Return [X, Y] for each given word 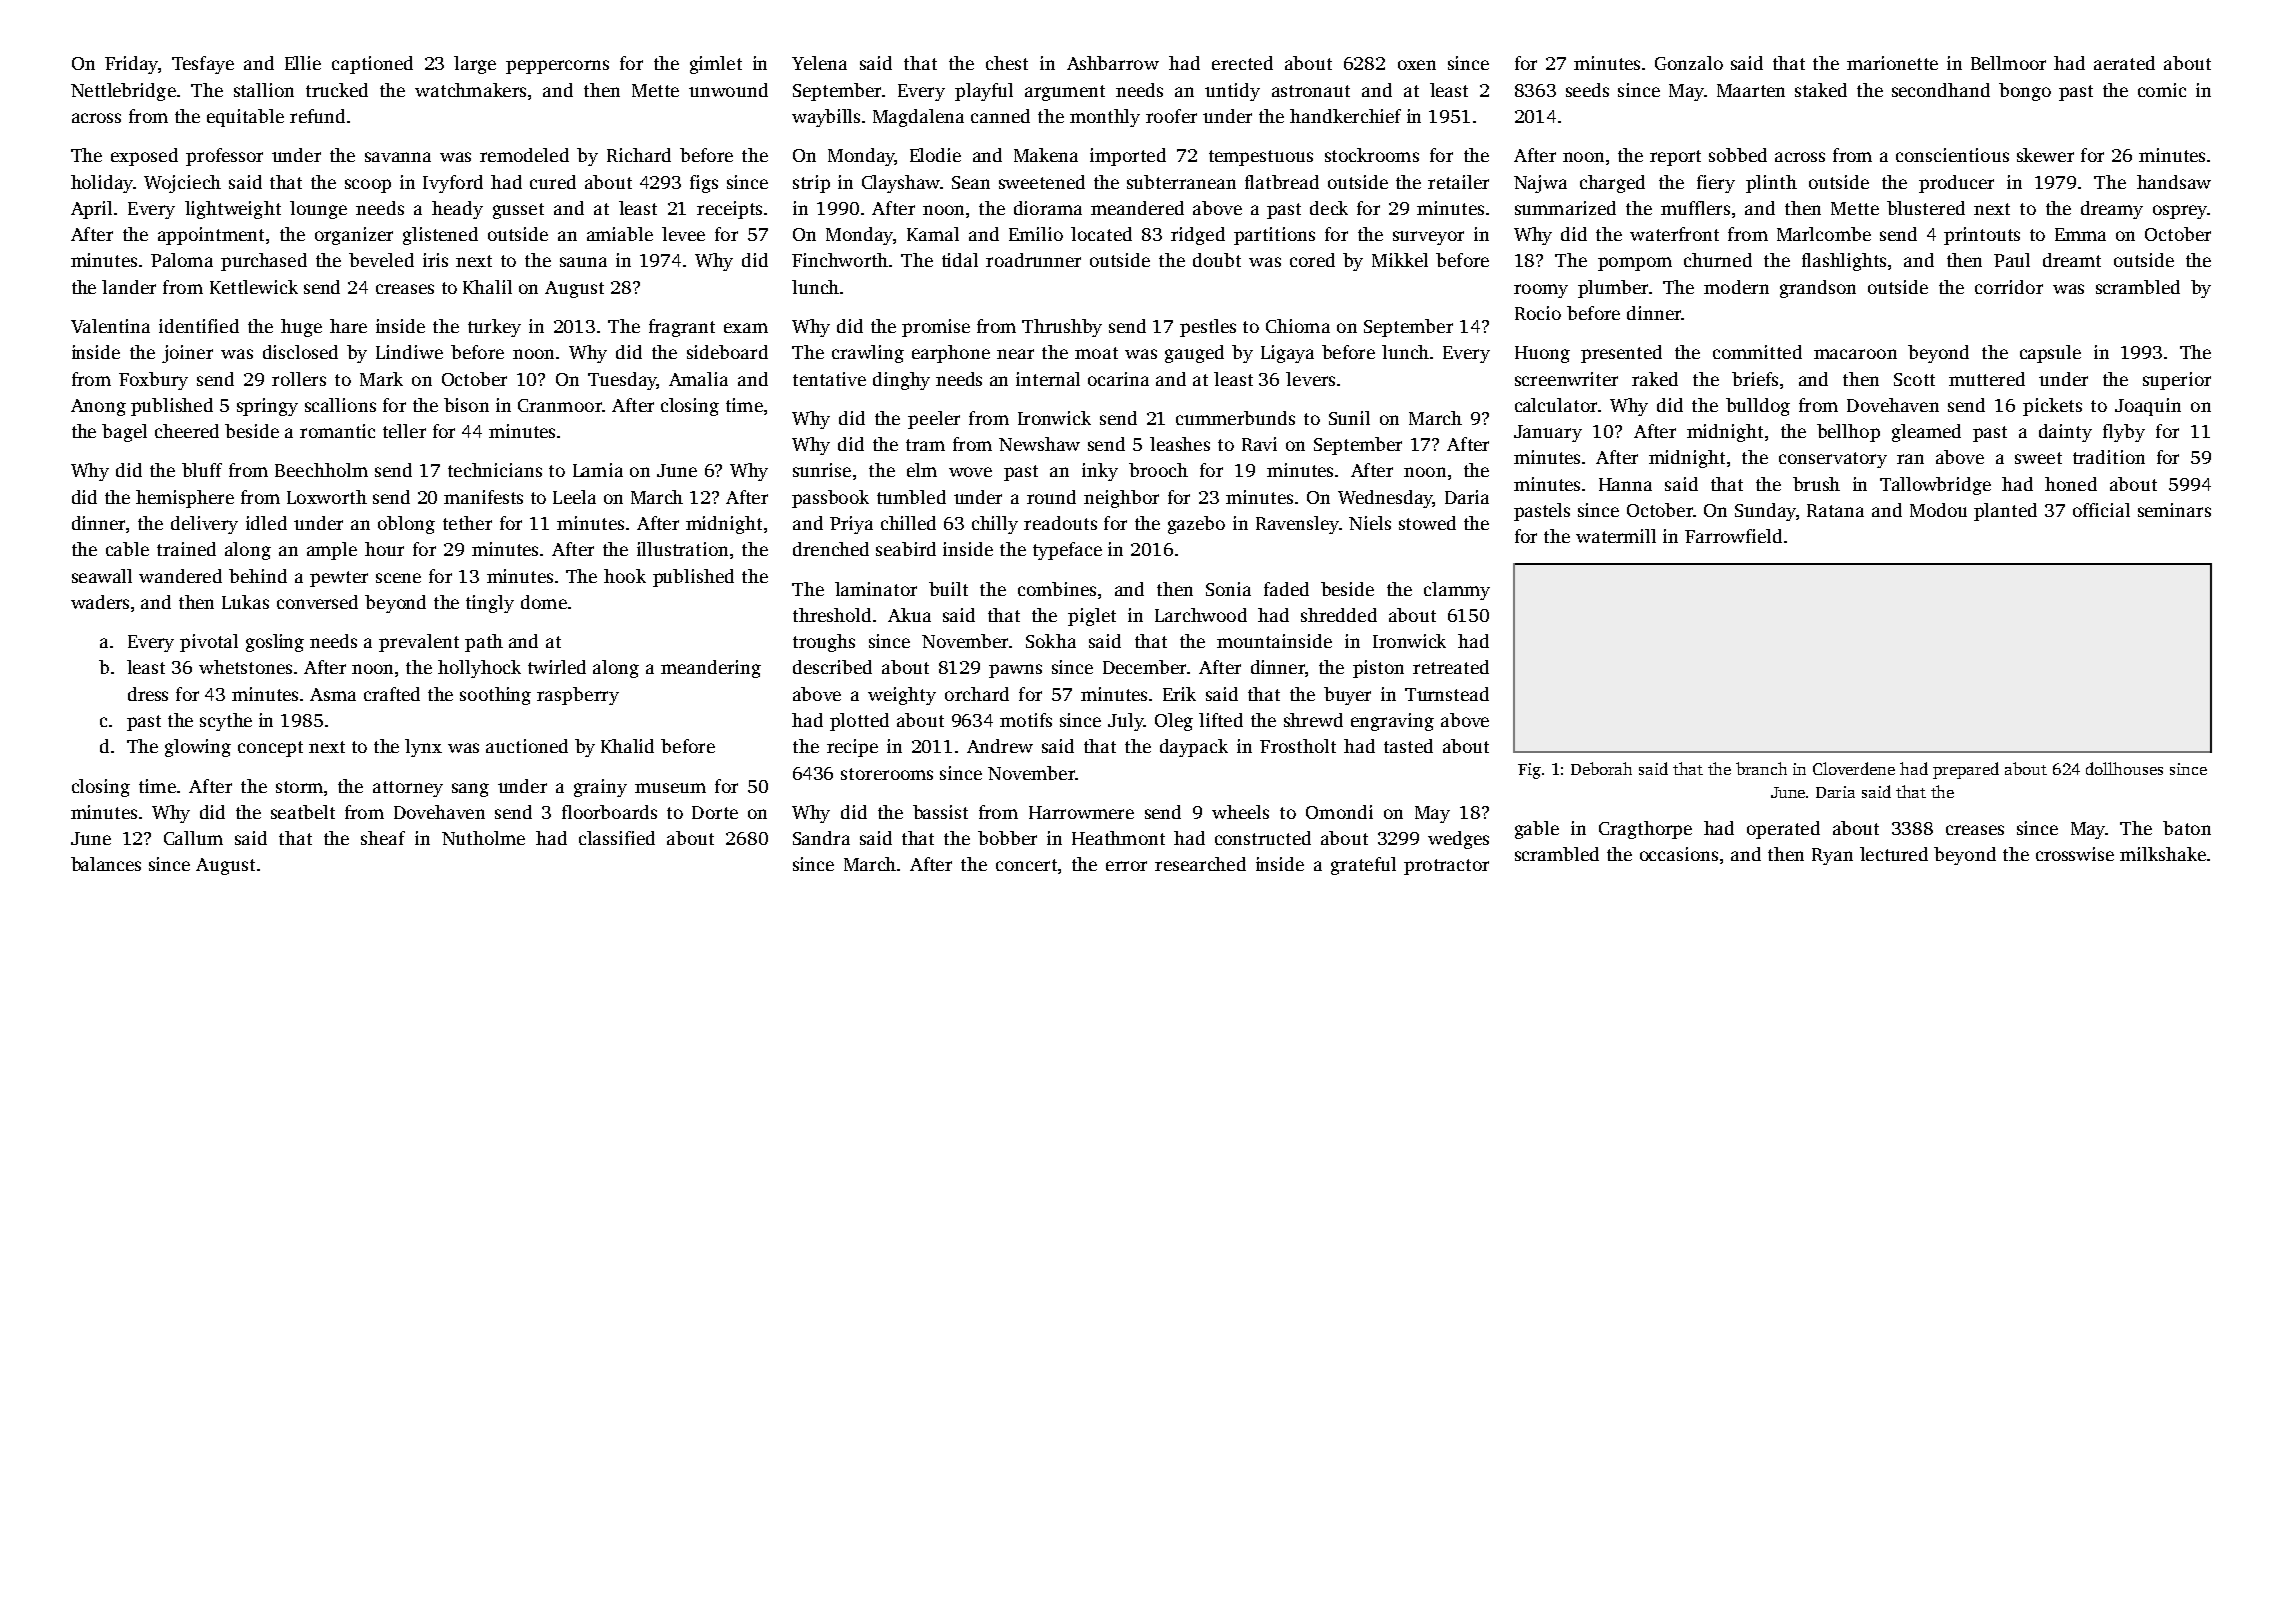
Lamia [598, 470]
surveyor [1428, 238]
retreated [1451, 667]
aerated [2124, 63]
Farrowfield [1733, 536]
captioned [372, 65]
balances [106, 864]
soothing [495, 696]
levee [683, 234]
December [1144, 667]
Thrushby [1062, 328]
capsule [2050, 354]
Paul [2012, 260]
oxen [1417, 65]
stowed [1427, 523]
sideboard [727, 352]
